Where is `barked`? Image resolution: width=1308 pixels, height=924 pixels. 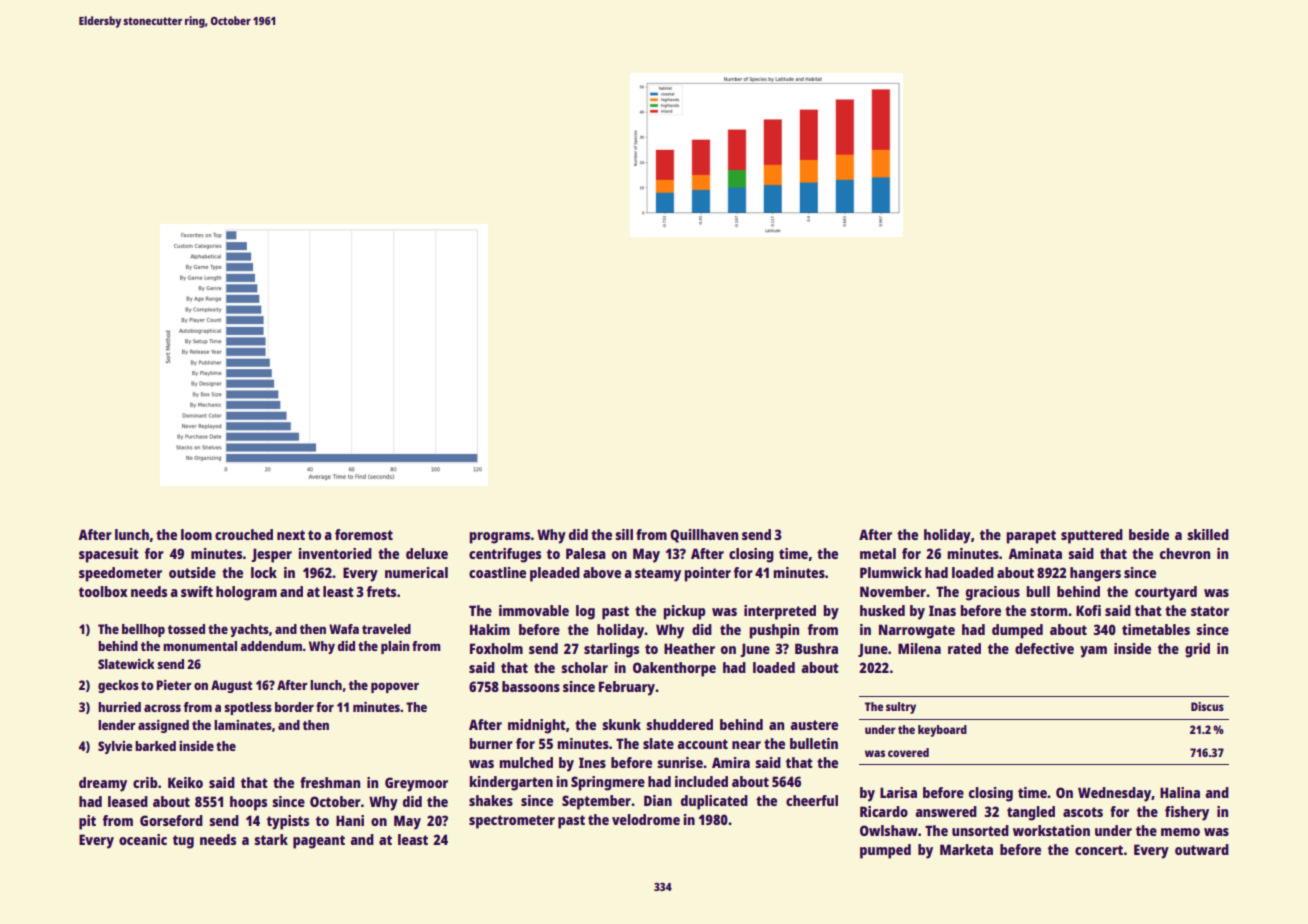
barked is located at coordinates (155, 746).
